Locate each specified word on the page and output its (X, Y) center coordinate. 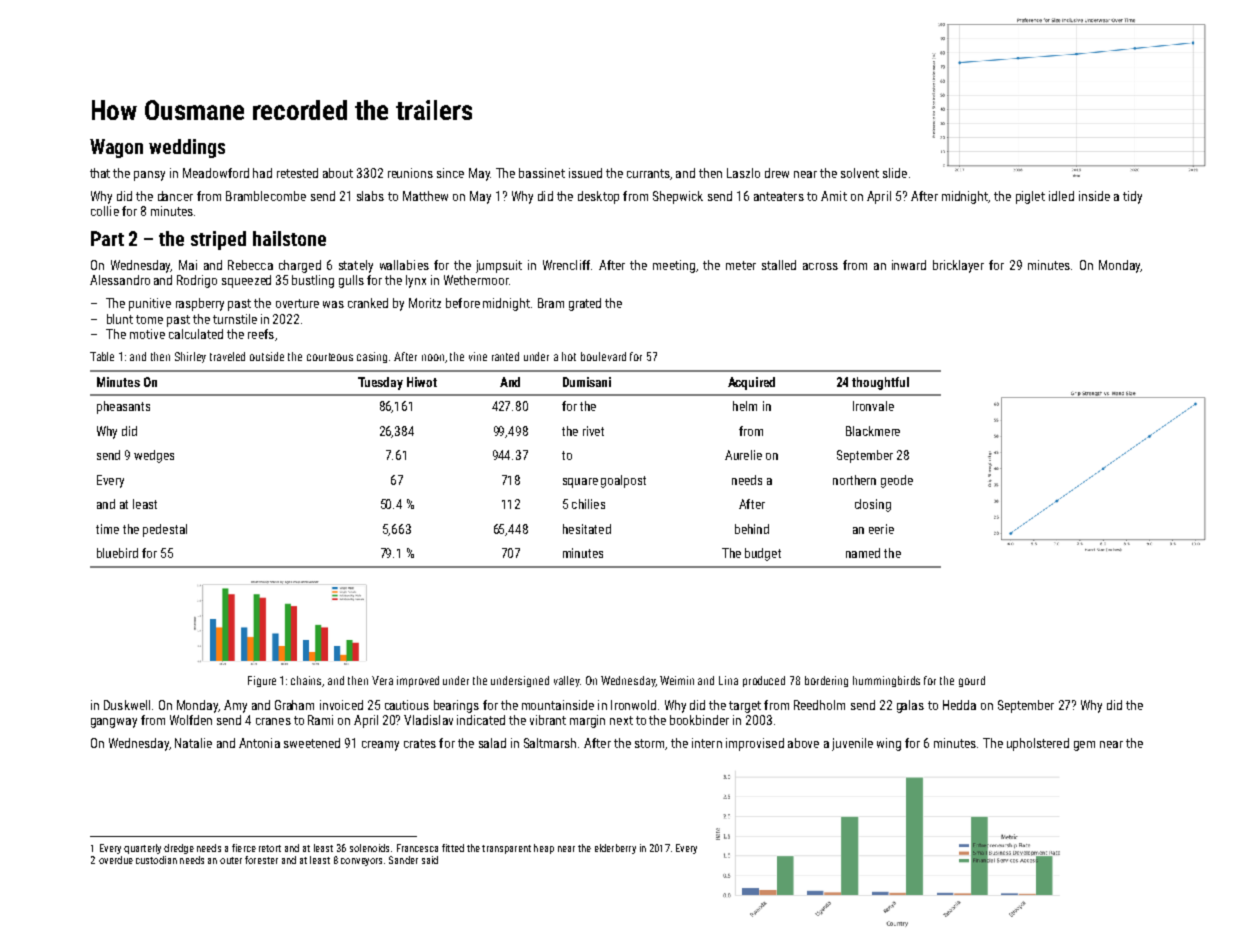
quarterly (142, 849)
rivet (593, 431)
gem (1084, 746)
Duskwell (127, 705)
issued (585, 173)
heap (544, 849)
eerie (881, 529)
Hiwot (422, 382)
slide (895, 173)
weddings (187, 148)
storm (649, 743)
